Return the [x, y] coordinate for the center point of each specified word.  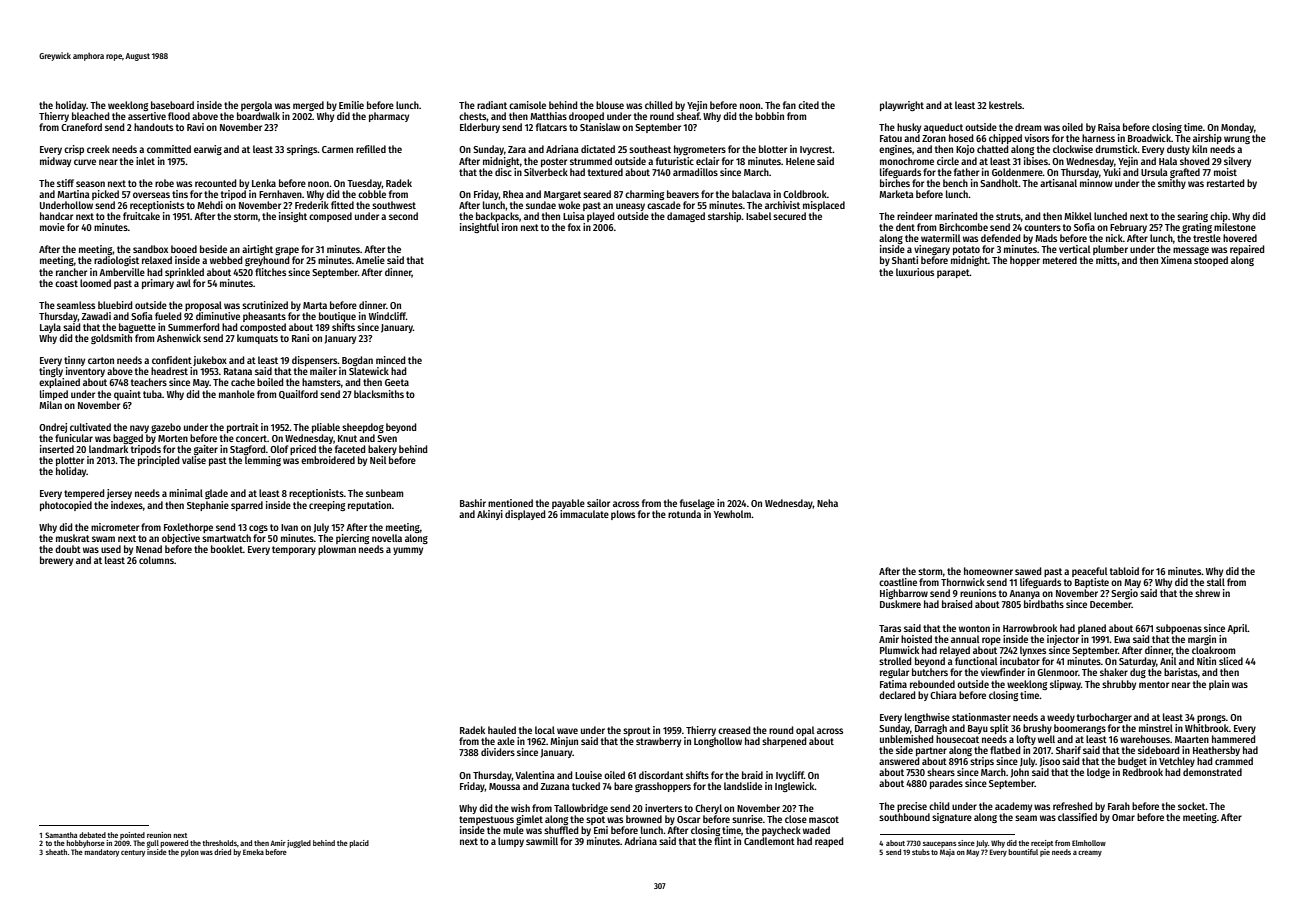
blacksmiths [379, 394]
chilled [658, 105]
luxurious [915, 272]
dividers [498, 752]
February [1128, 228]
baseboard [172, 105]
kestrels [1005, 105]
